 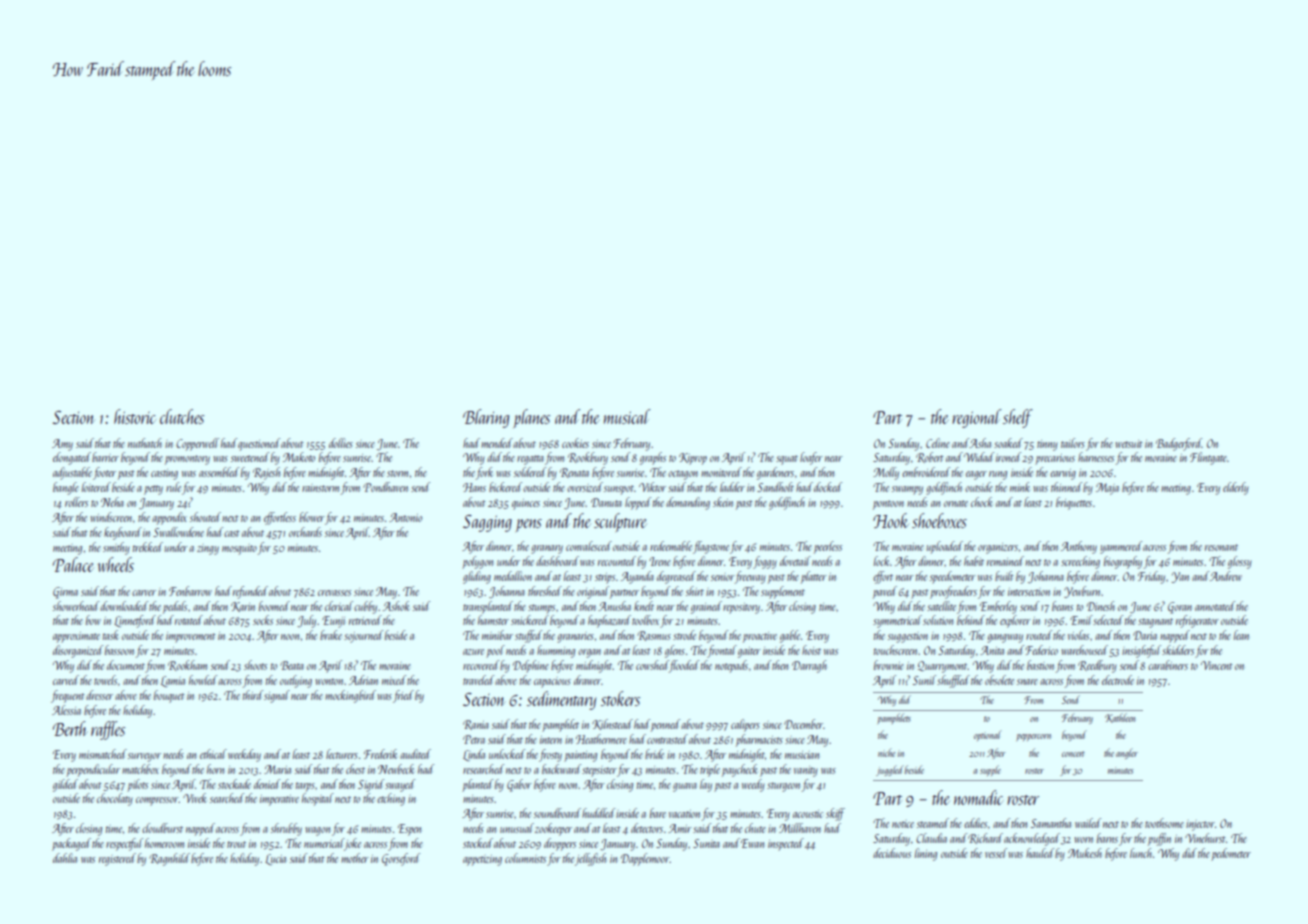 What do you see at coordinates (405, 517) in the screenshot?
I see `Antonio` at bounding box center [405, 517].
